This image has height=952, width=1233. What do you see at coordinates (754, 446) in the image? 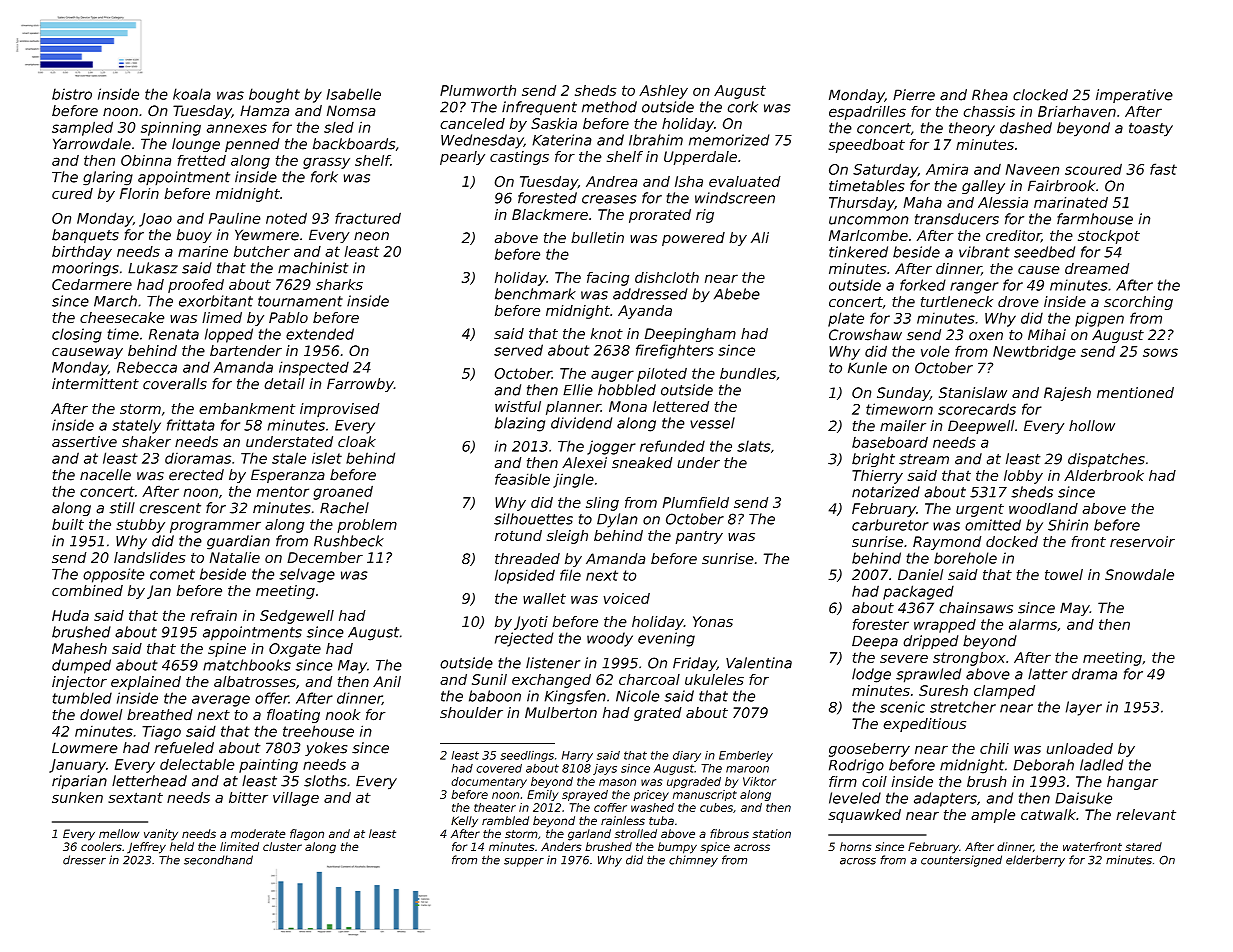
I see `slats` at bounding box center [754, 446].
